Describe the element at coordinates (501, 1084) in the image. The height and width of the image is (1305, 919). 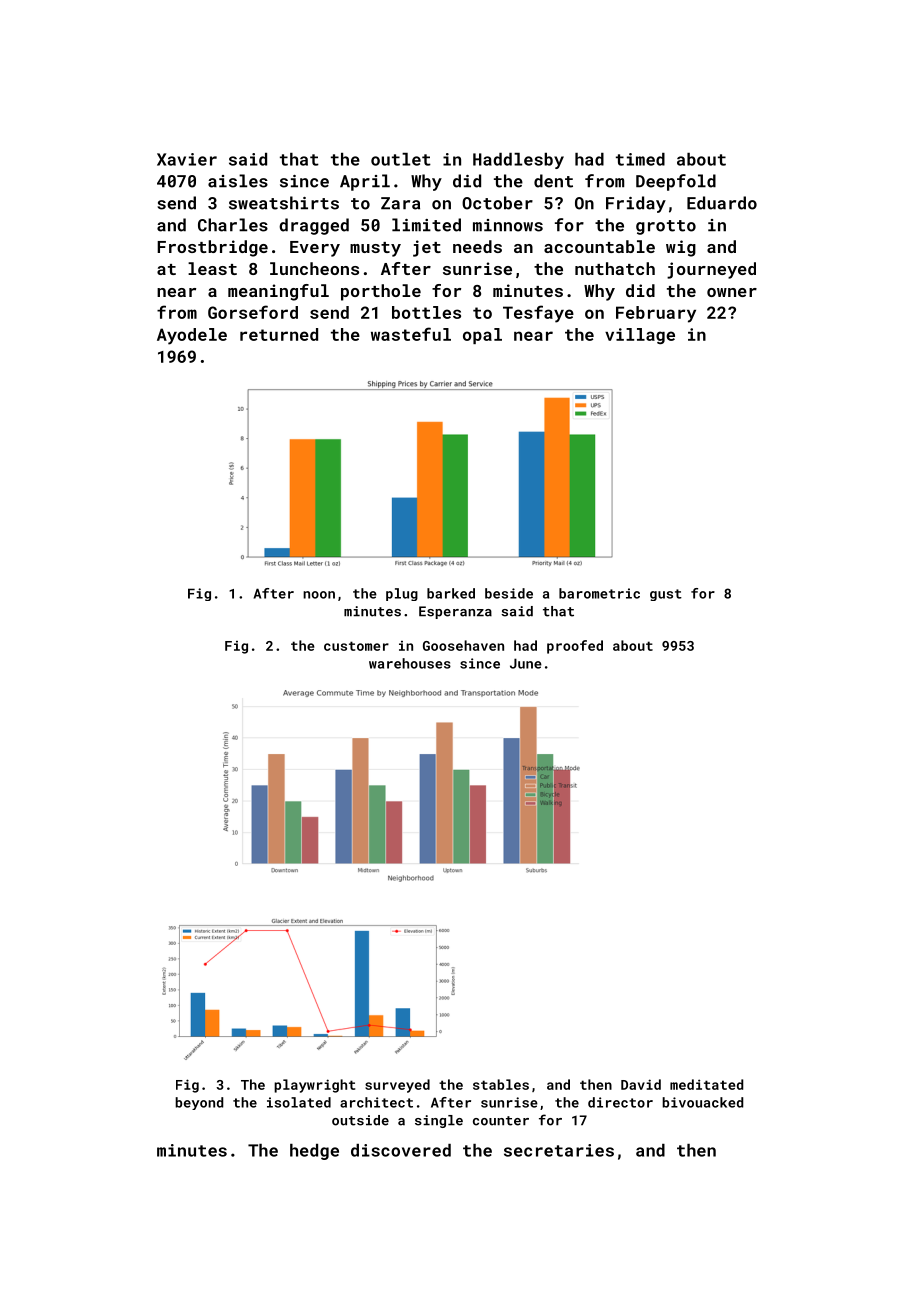
I see `stables` at that location.
